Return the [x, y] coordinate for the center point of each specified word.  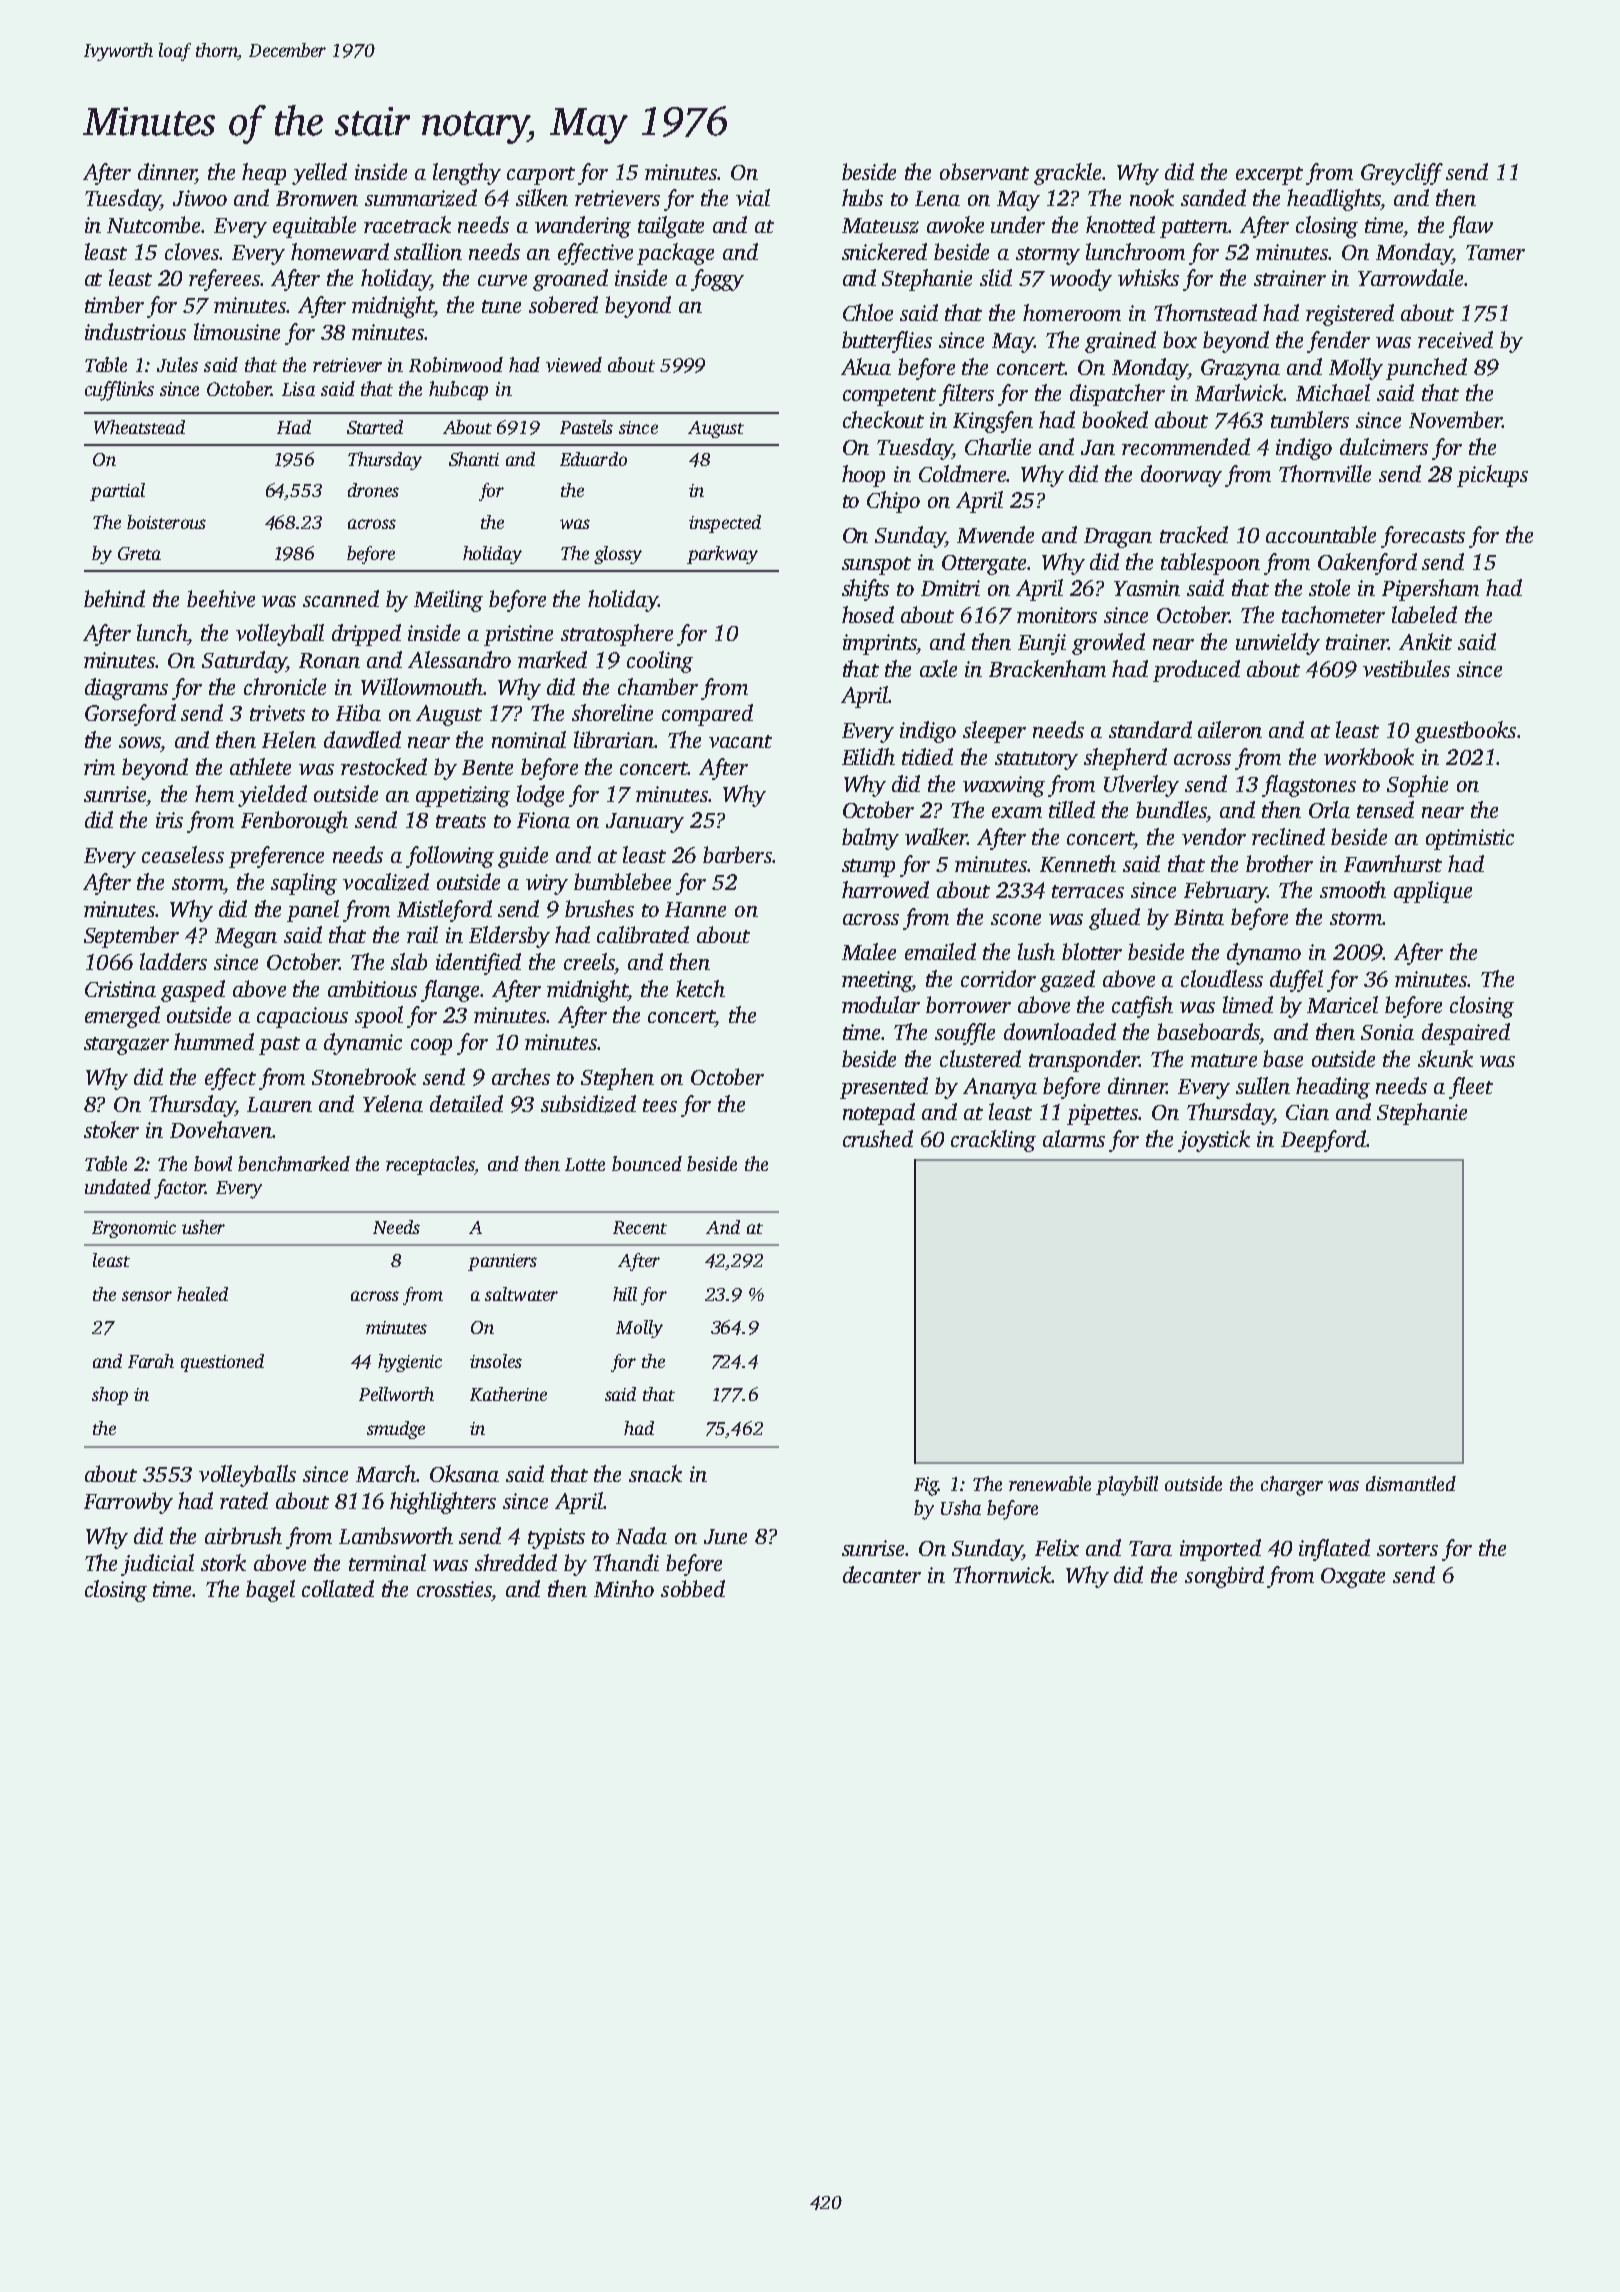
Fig [926, 1486]
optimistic [1470, 839]
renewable [1050, 1483]
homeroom [1072, 312]
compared [707, 715]
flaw [1471, 227]
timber [114, 304]
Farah [151, 1361]
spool [379, 1017]
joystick [1214, 1141]
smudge [396, 1430]
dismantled [1411, 1483]
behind [114, 598]
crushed [878, 1138]
